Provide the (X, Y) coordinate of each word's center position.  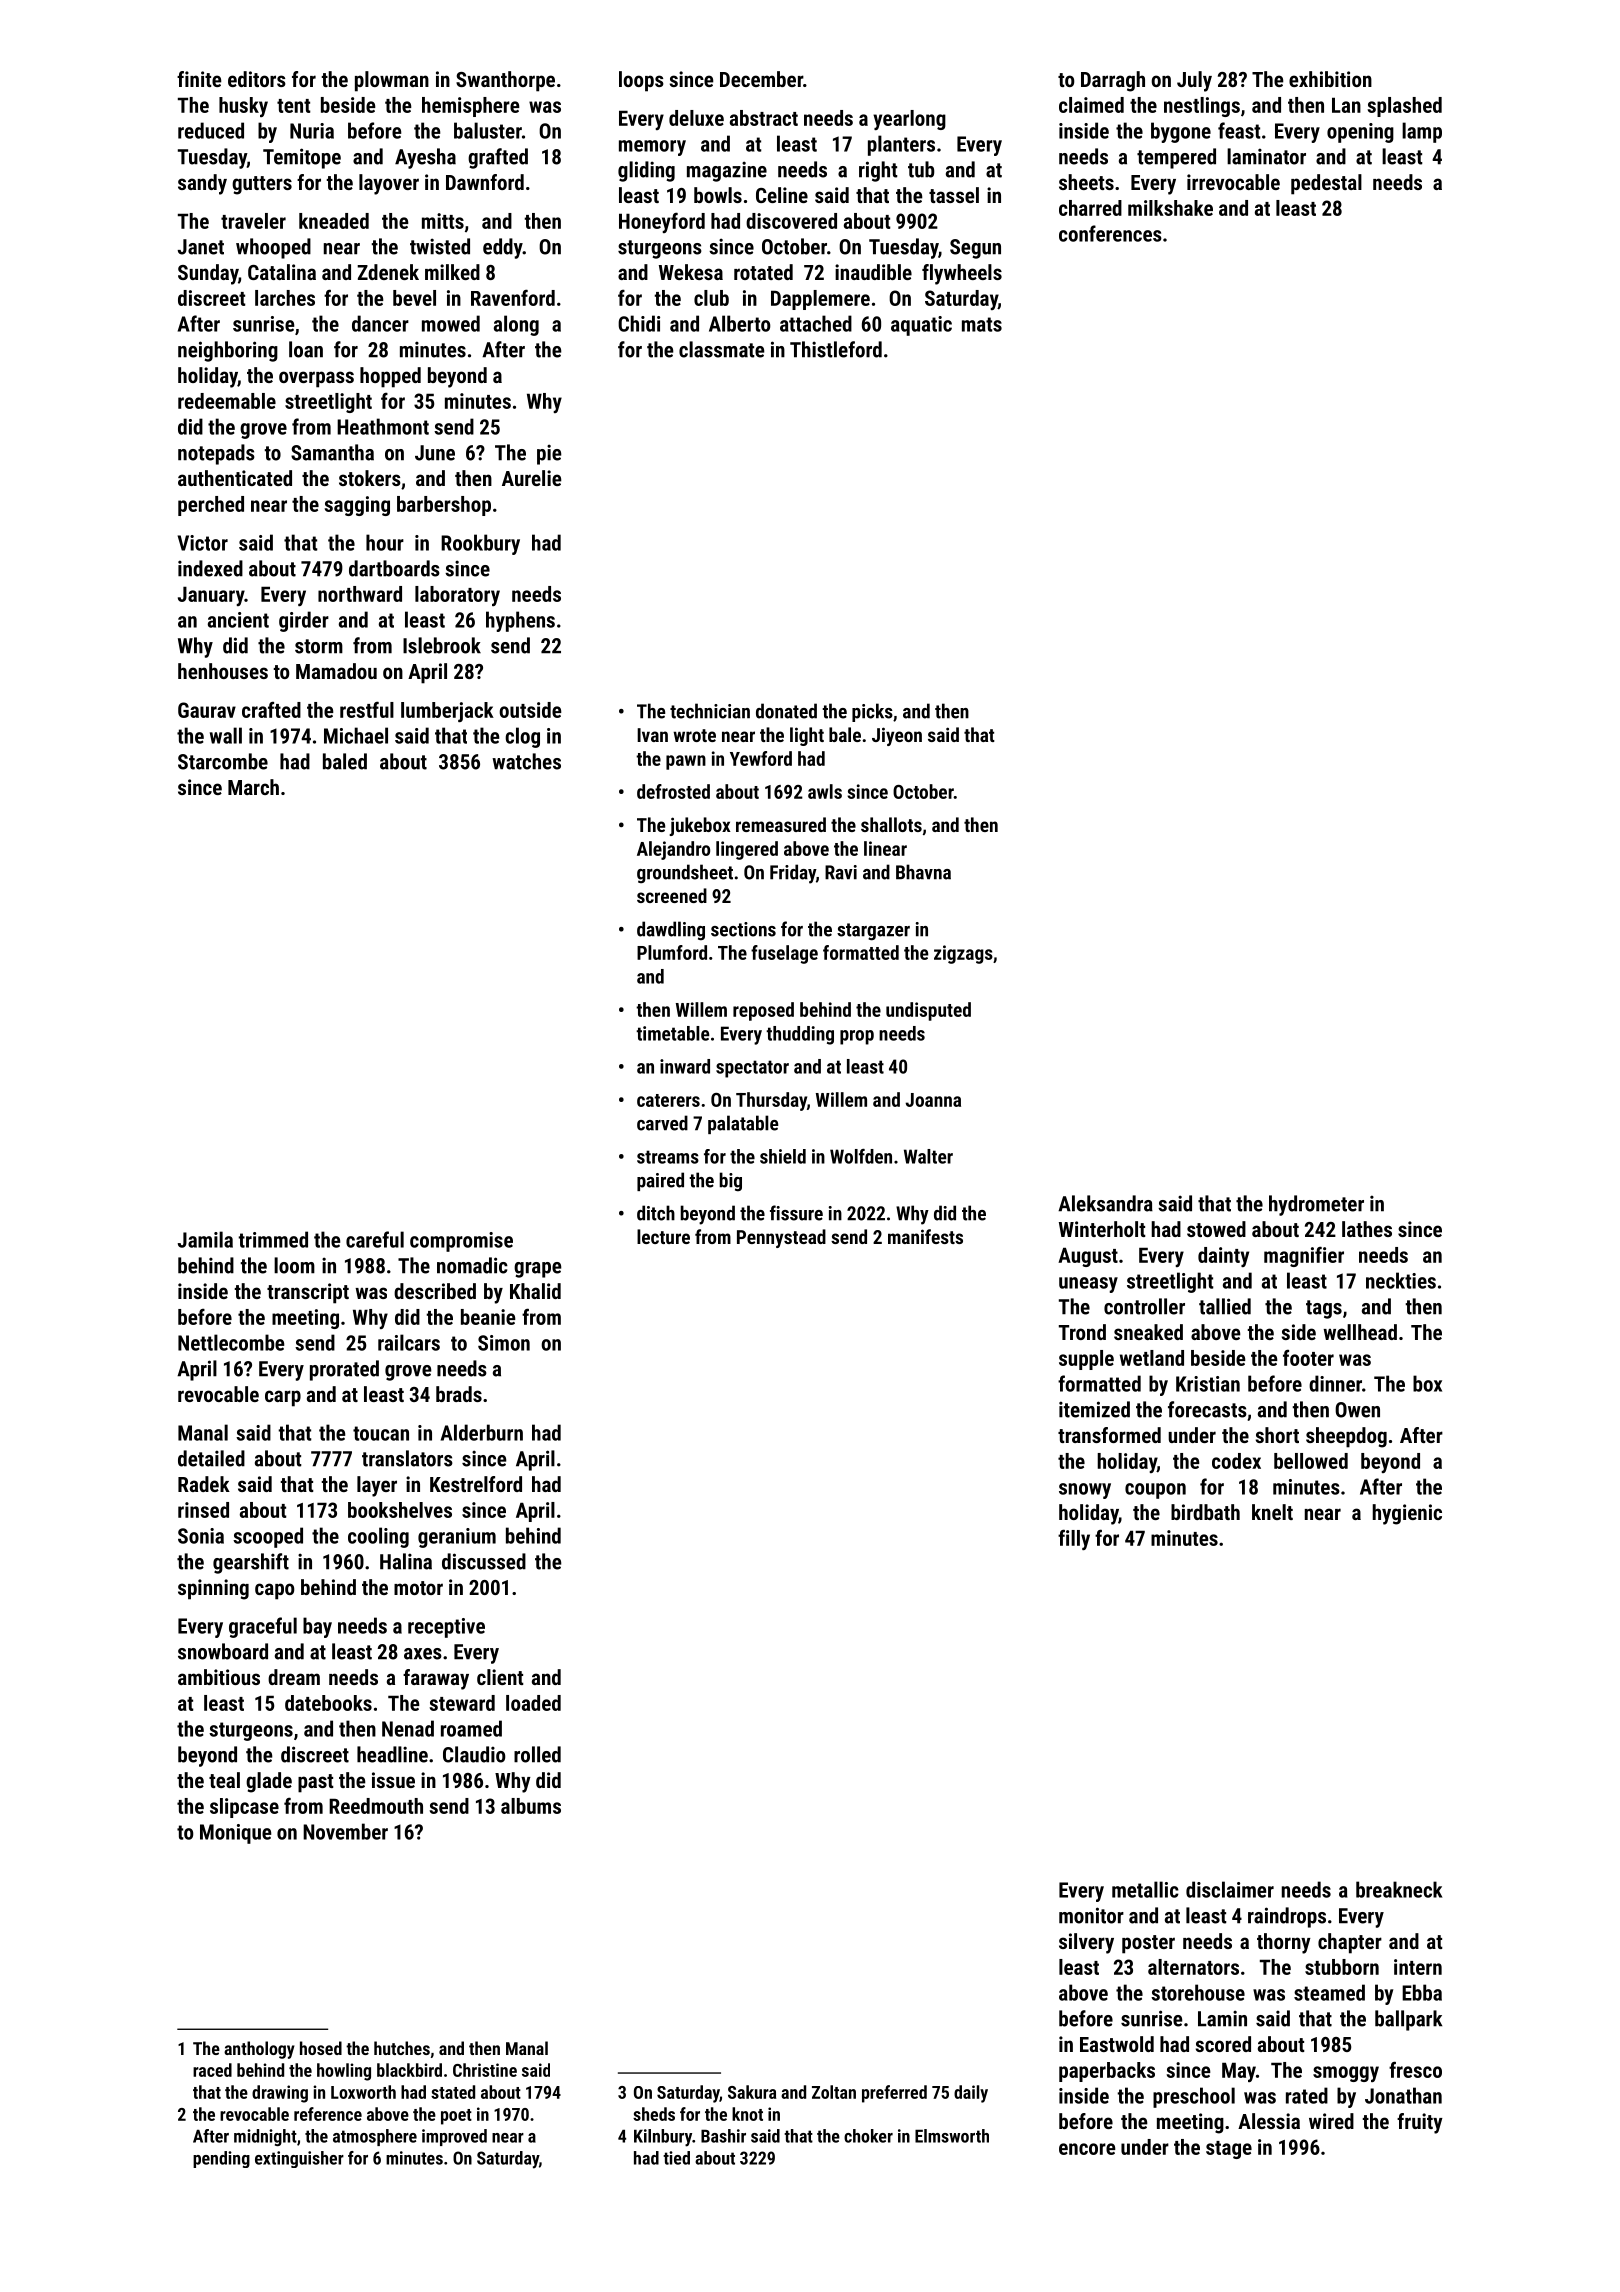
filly (1074, 1539)
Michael (356, 735)
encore (1087, 2149)
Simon (504, 1343)
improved (454, 2137)
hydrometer (1316, 1205)
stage (1229, 2150)
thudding (800, 1035)
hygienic (1407, 1514)
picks (872, 712)
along (516, 325)
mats (982, 324)
